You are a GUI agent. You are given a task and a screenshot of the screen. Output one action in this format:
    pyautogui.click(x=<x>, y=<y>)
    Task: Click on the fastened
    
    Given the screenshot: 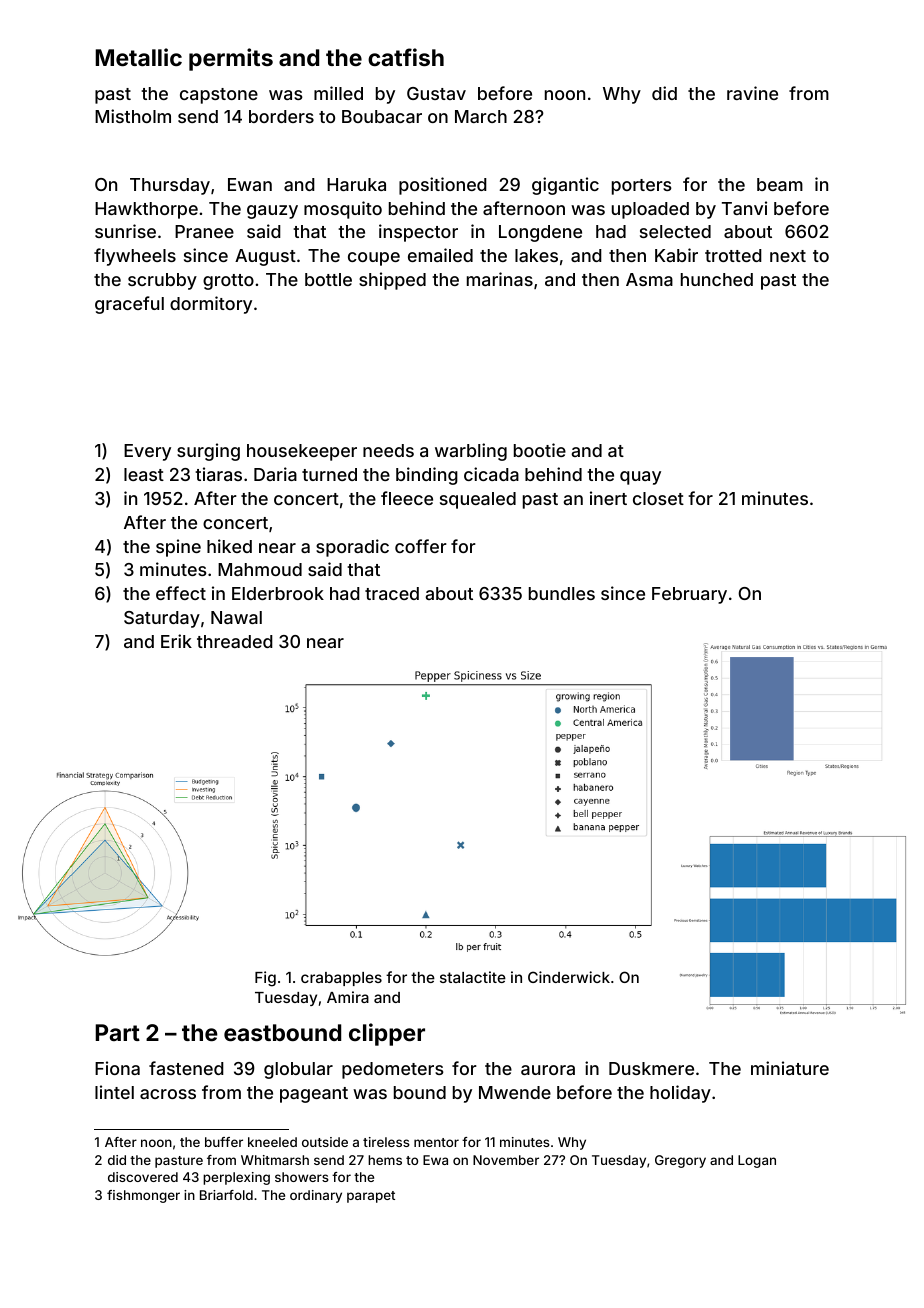 What is the action you would take?
    pyautogui.click(x=186, y=1068)
